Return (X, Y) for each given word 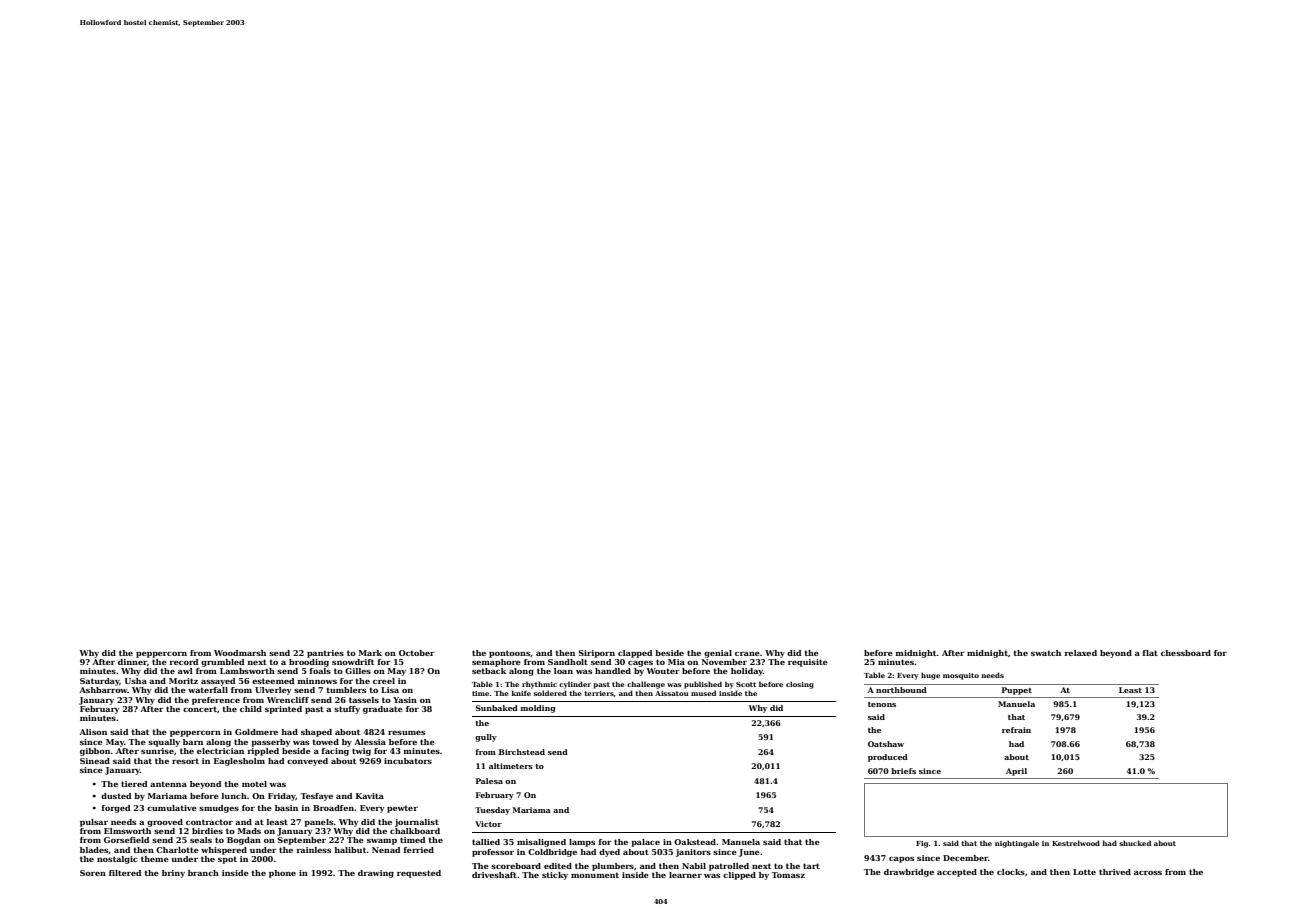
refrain (1016, 730)
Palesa (489, 781)
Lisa (390, 690)
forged (115, 809)
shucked (1135, 843)
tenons (882, 704)
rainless (313, 850)
